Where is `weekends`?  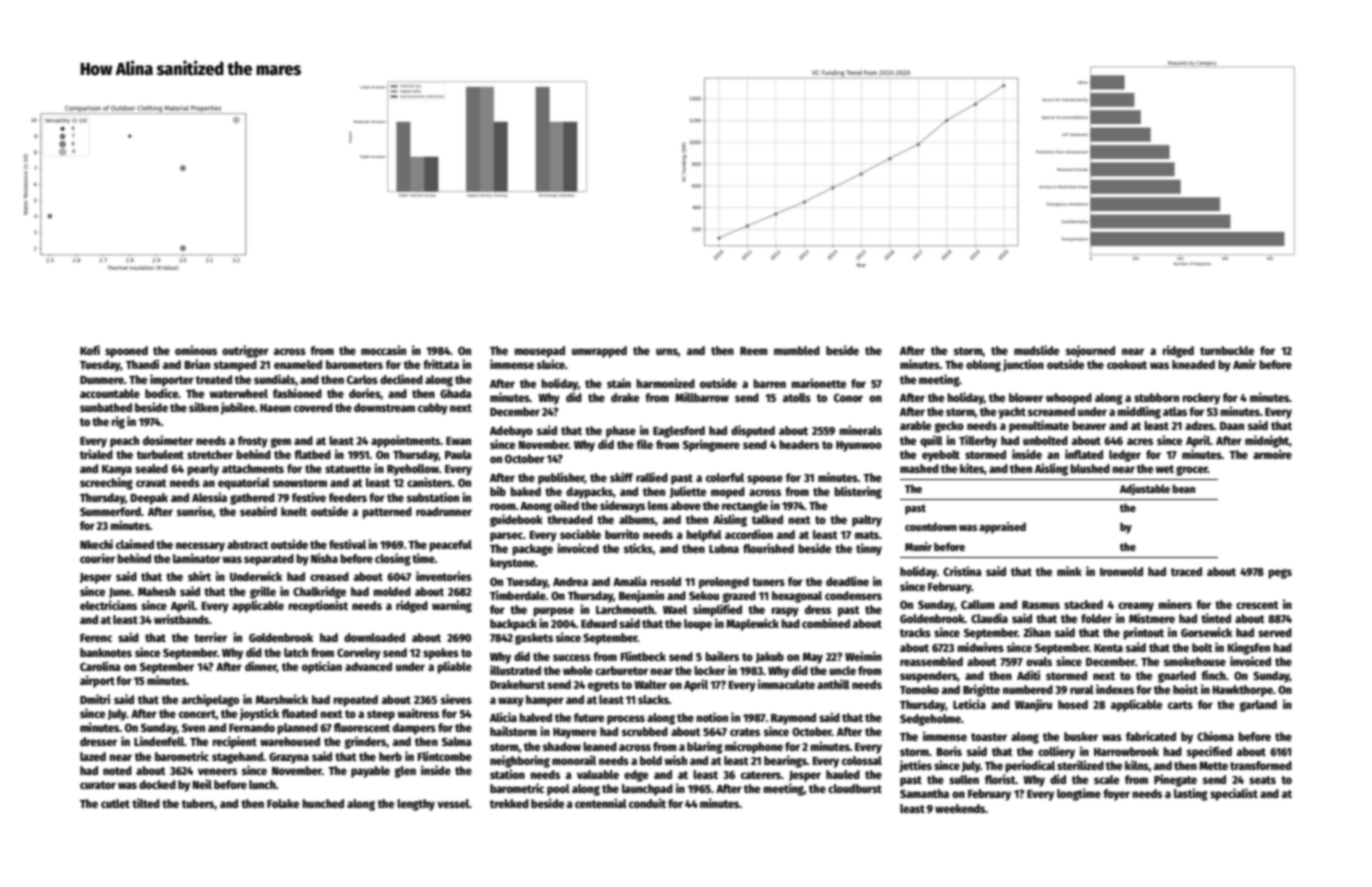 weekends is located at coordinates (960, 808).
